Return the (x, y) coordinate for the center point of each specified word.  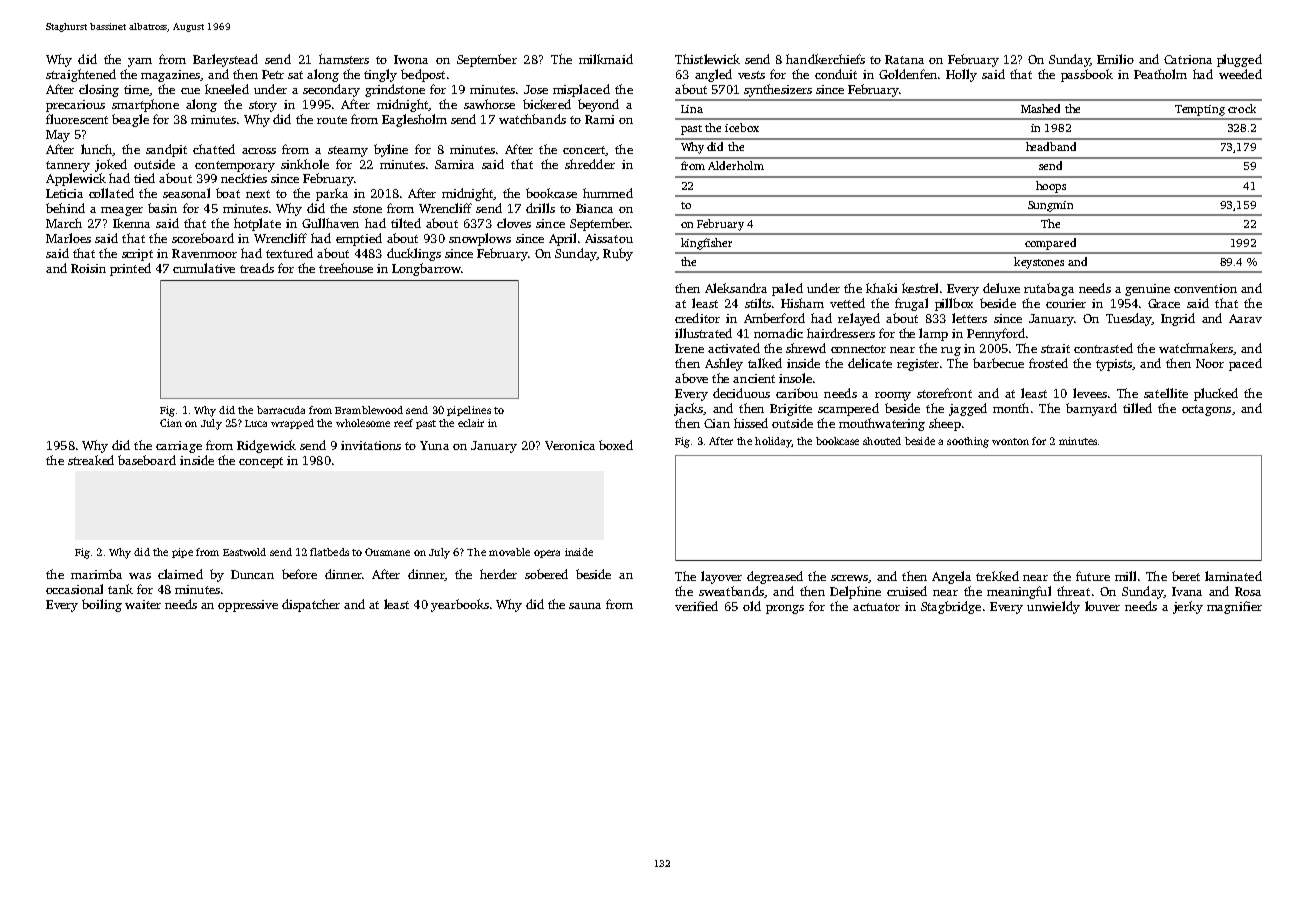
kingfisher (706, 244)
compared (1050, 244)
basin (162, 208)
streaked (91, 460)
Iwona (411, 59)
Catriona (1188, 59)
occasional (74, 589)
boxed (616, 445)
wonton (1010, 441)
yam (140, 62)
